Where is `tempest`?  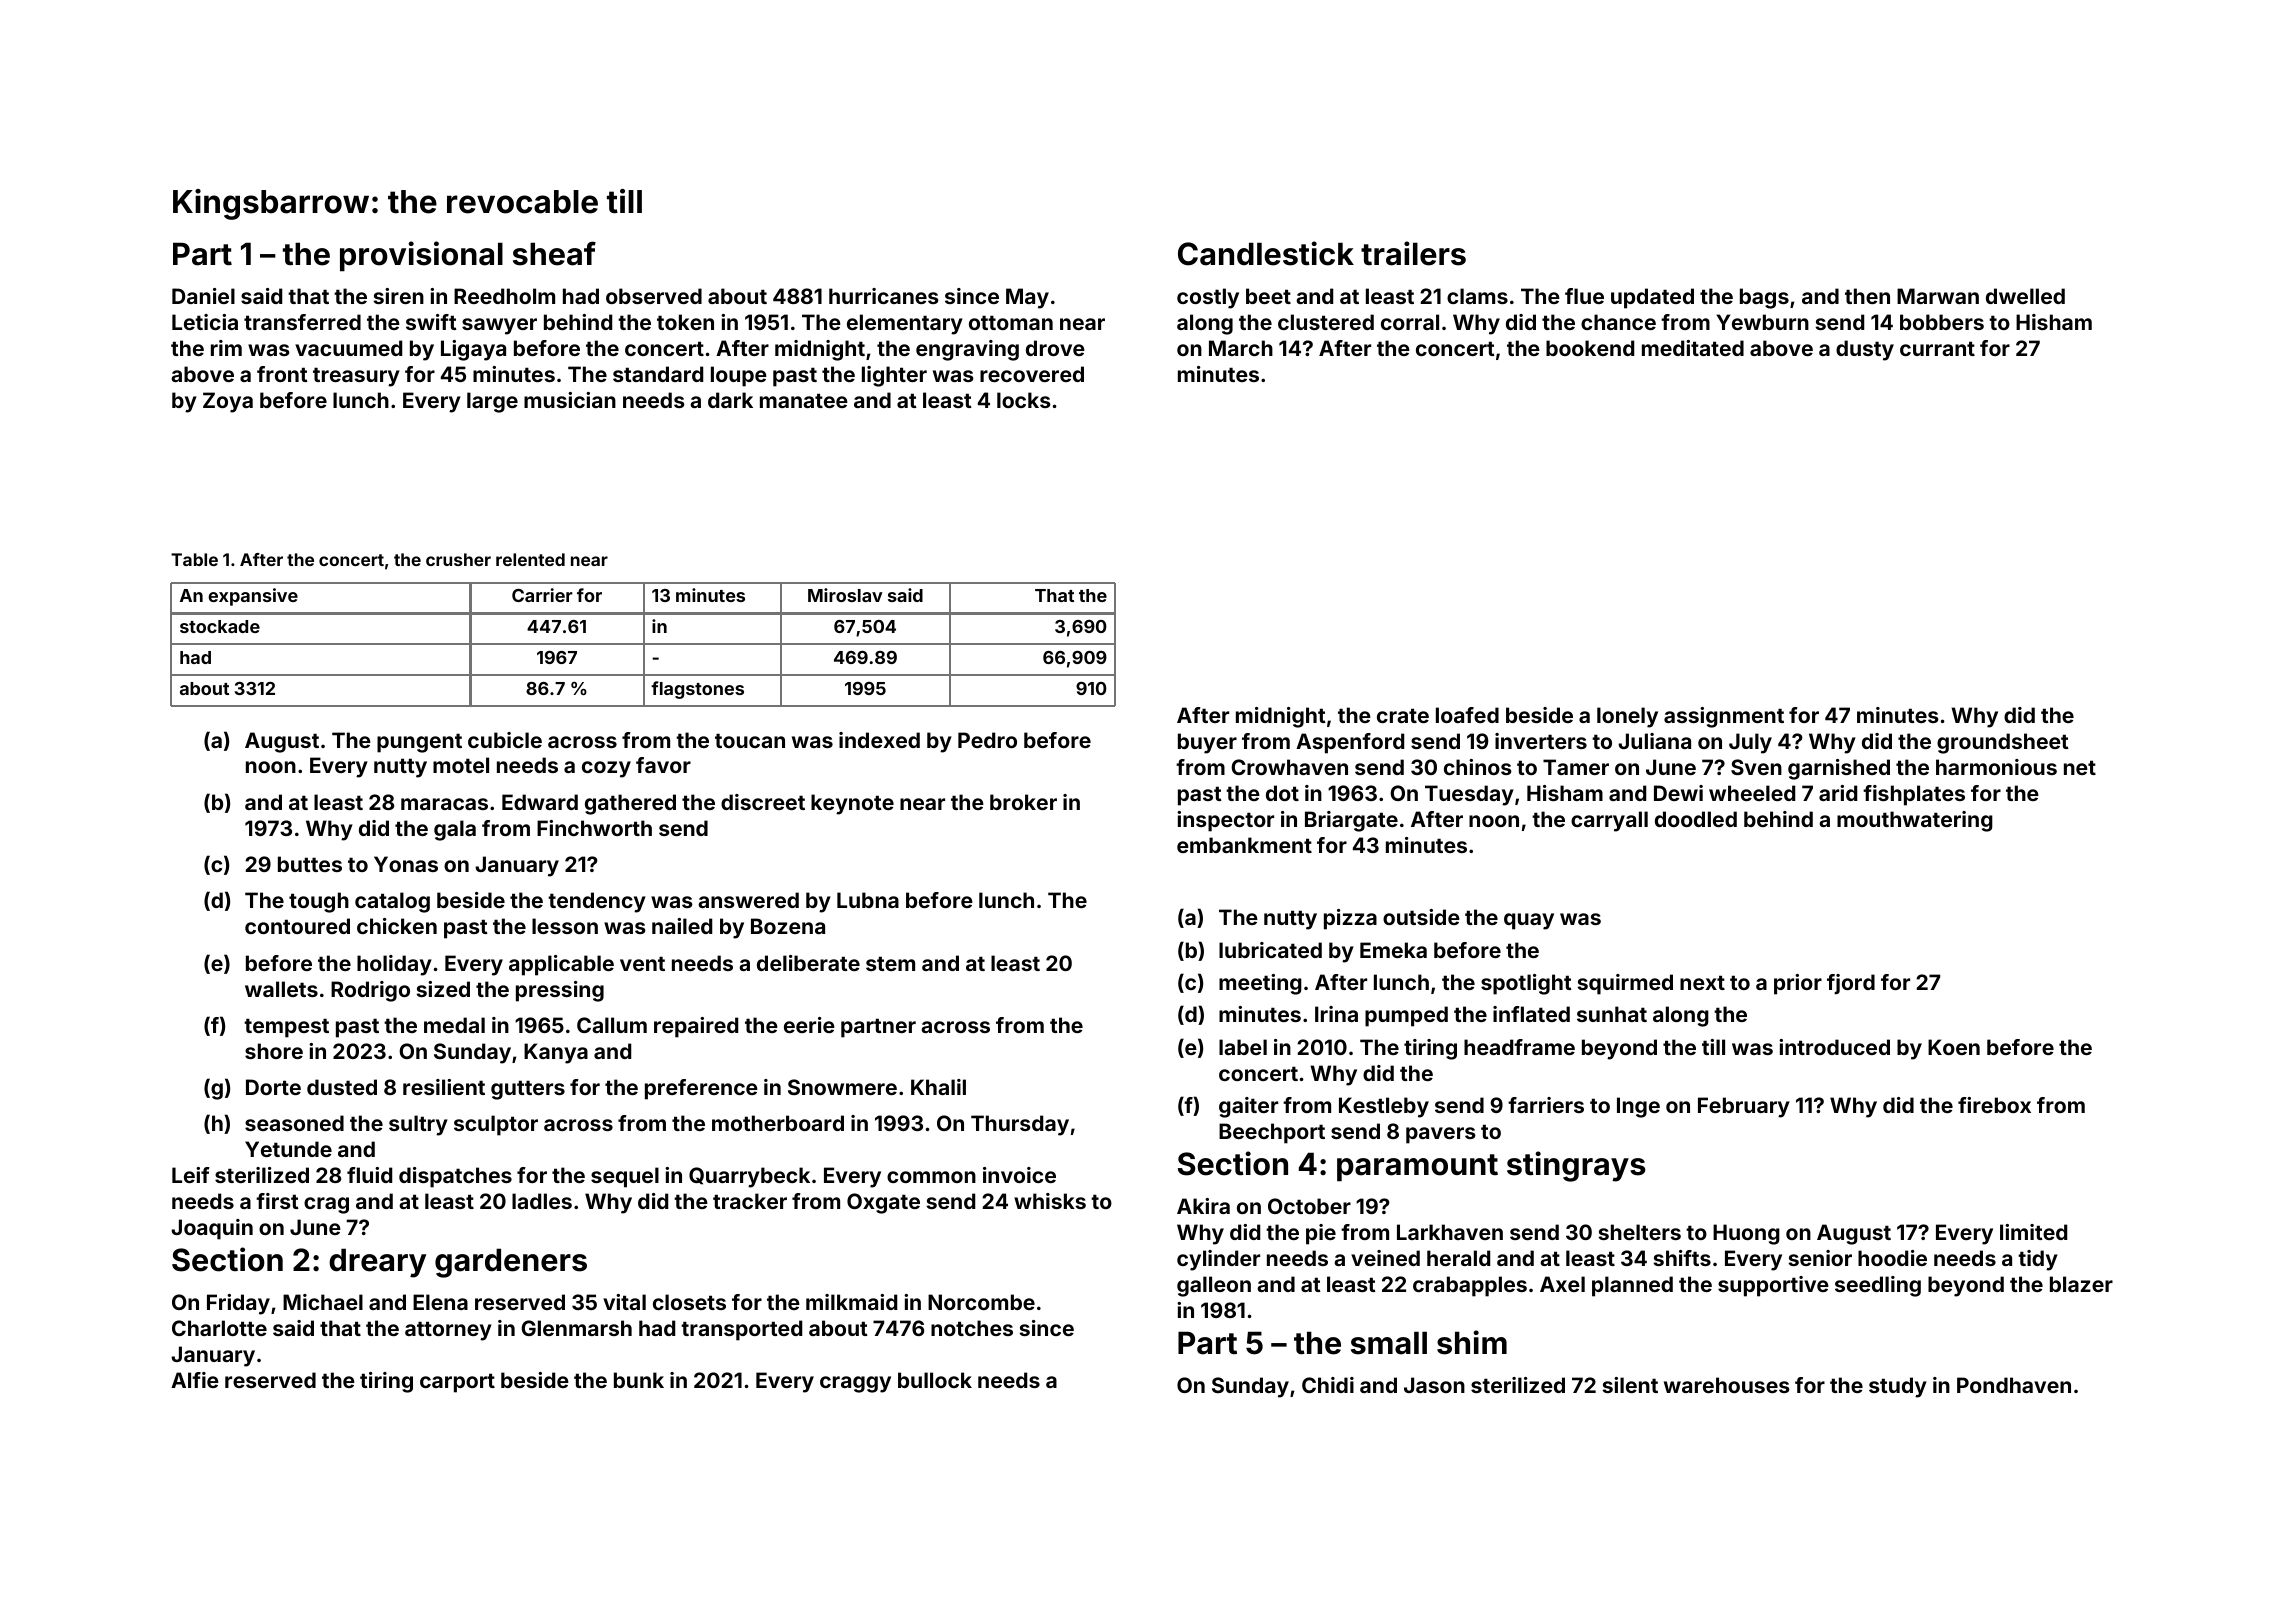 tempest is located at coordinates (286, 1028).
